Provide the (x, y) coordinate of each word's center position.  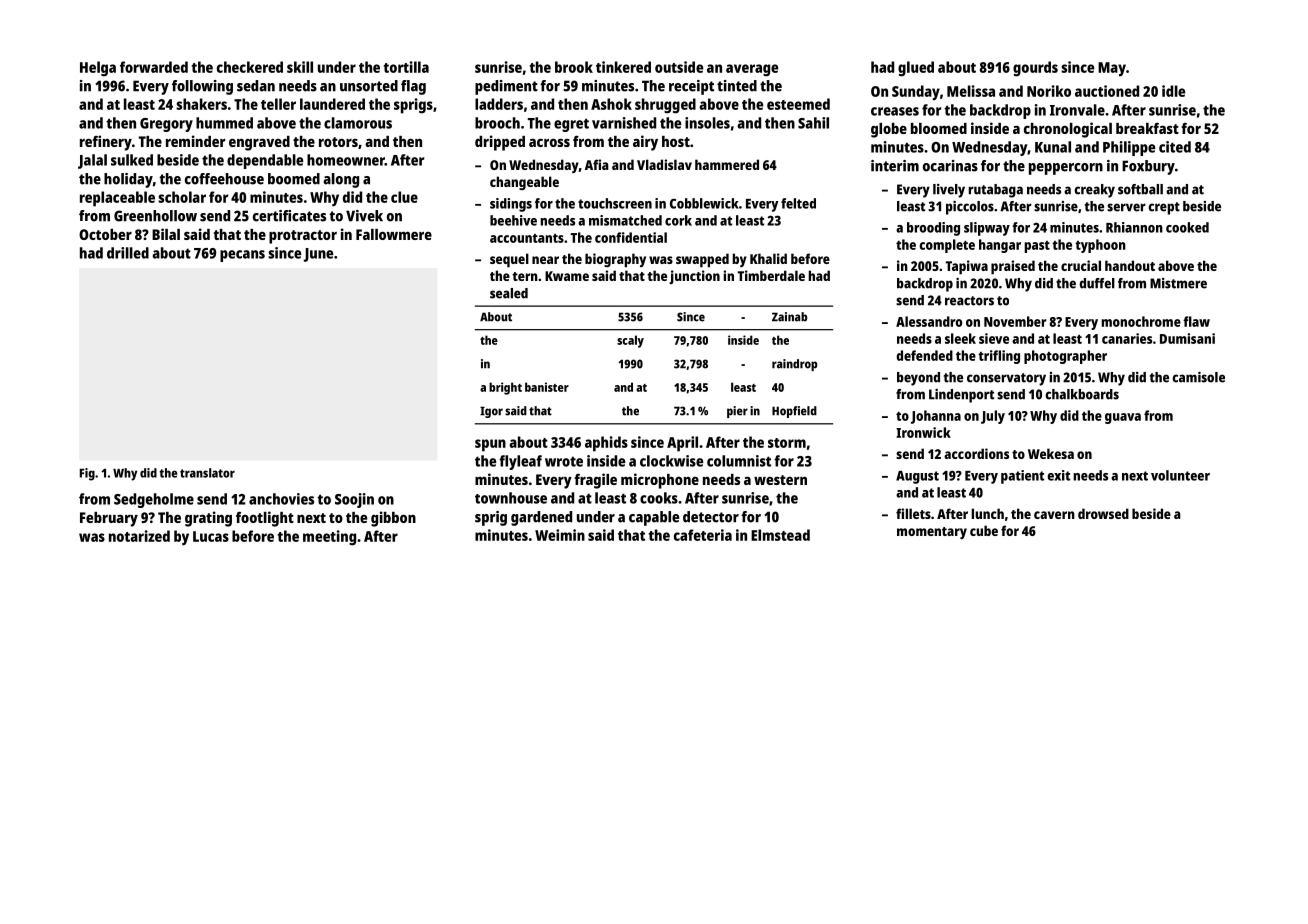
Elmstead (780, 535)
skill (300, 67)
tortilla (406, 67)
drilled (128, 253)
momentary (932, 533)
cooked (1187, 227)
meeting (329, 538)
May (1112, 69)
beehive (513, 220)
